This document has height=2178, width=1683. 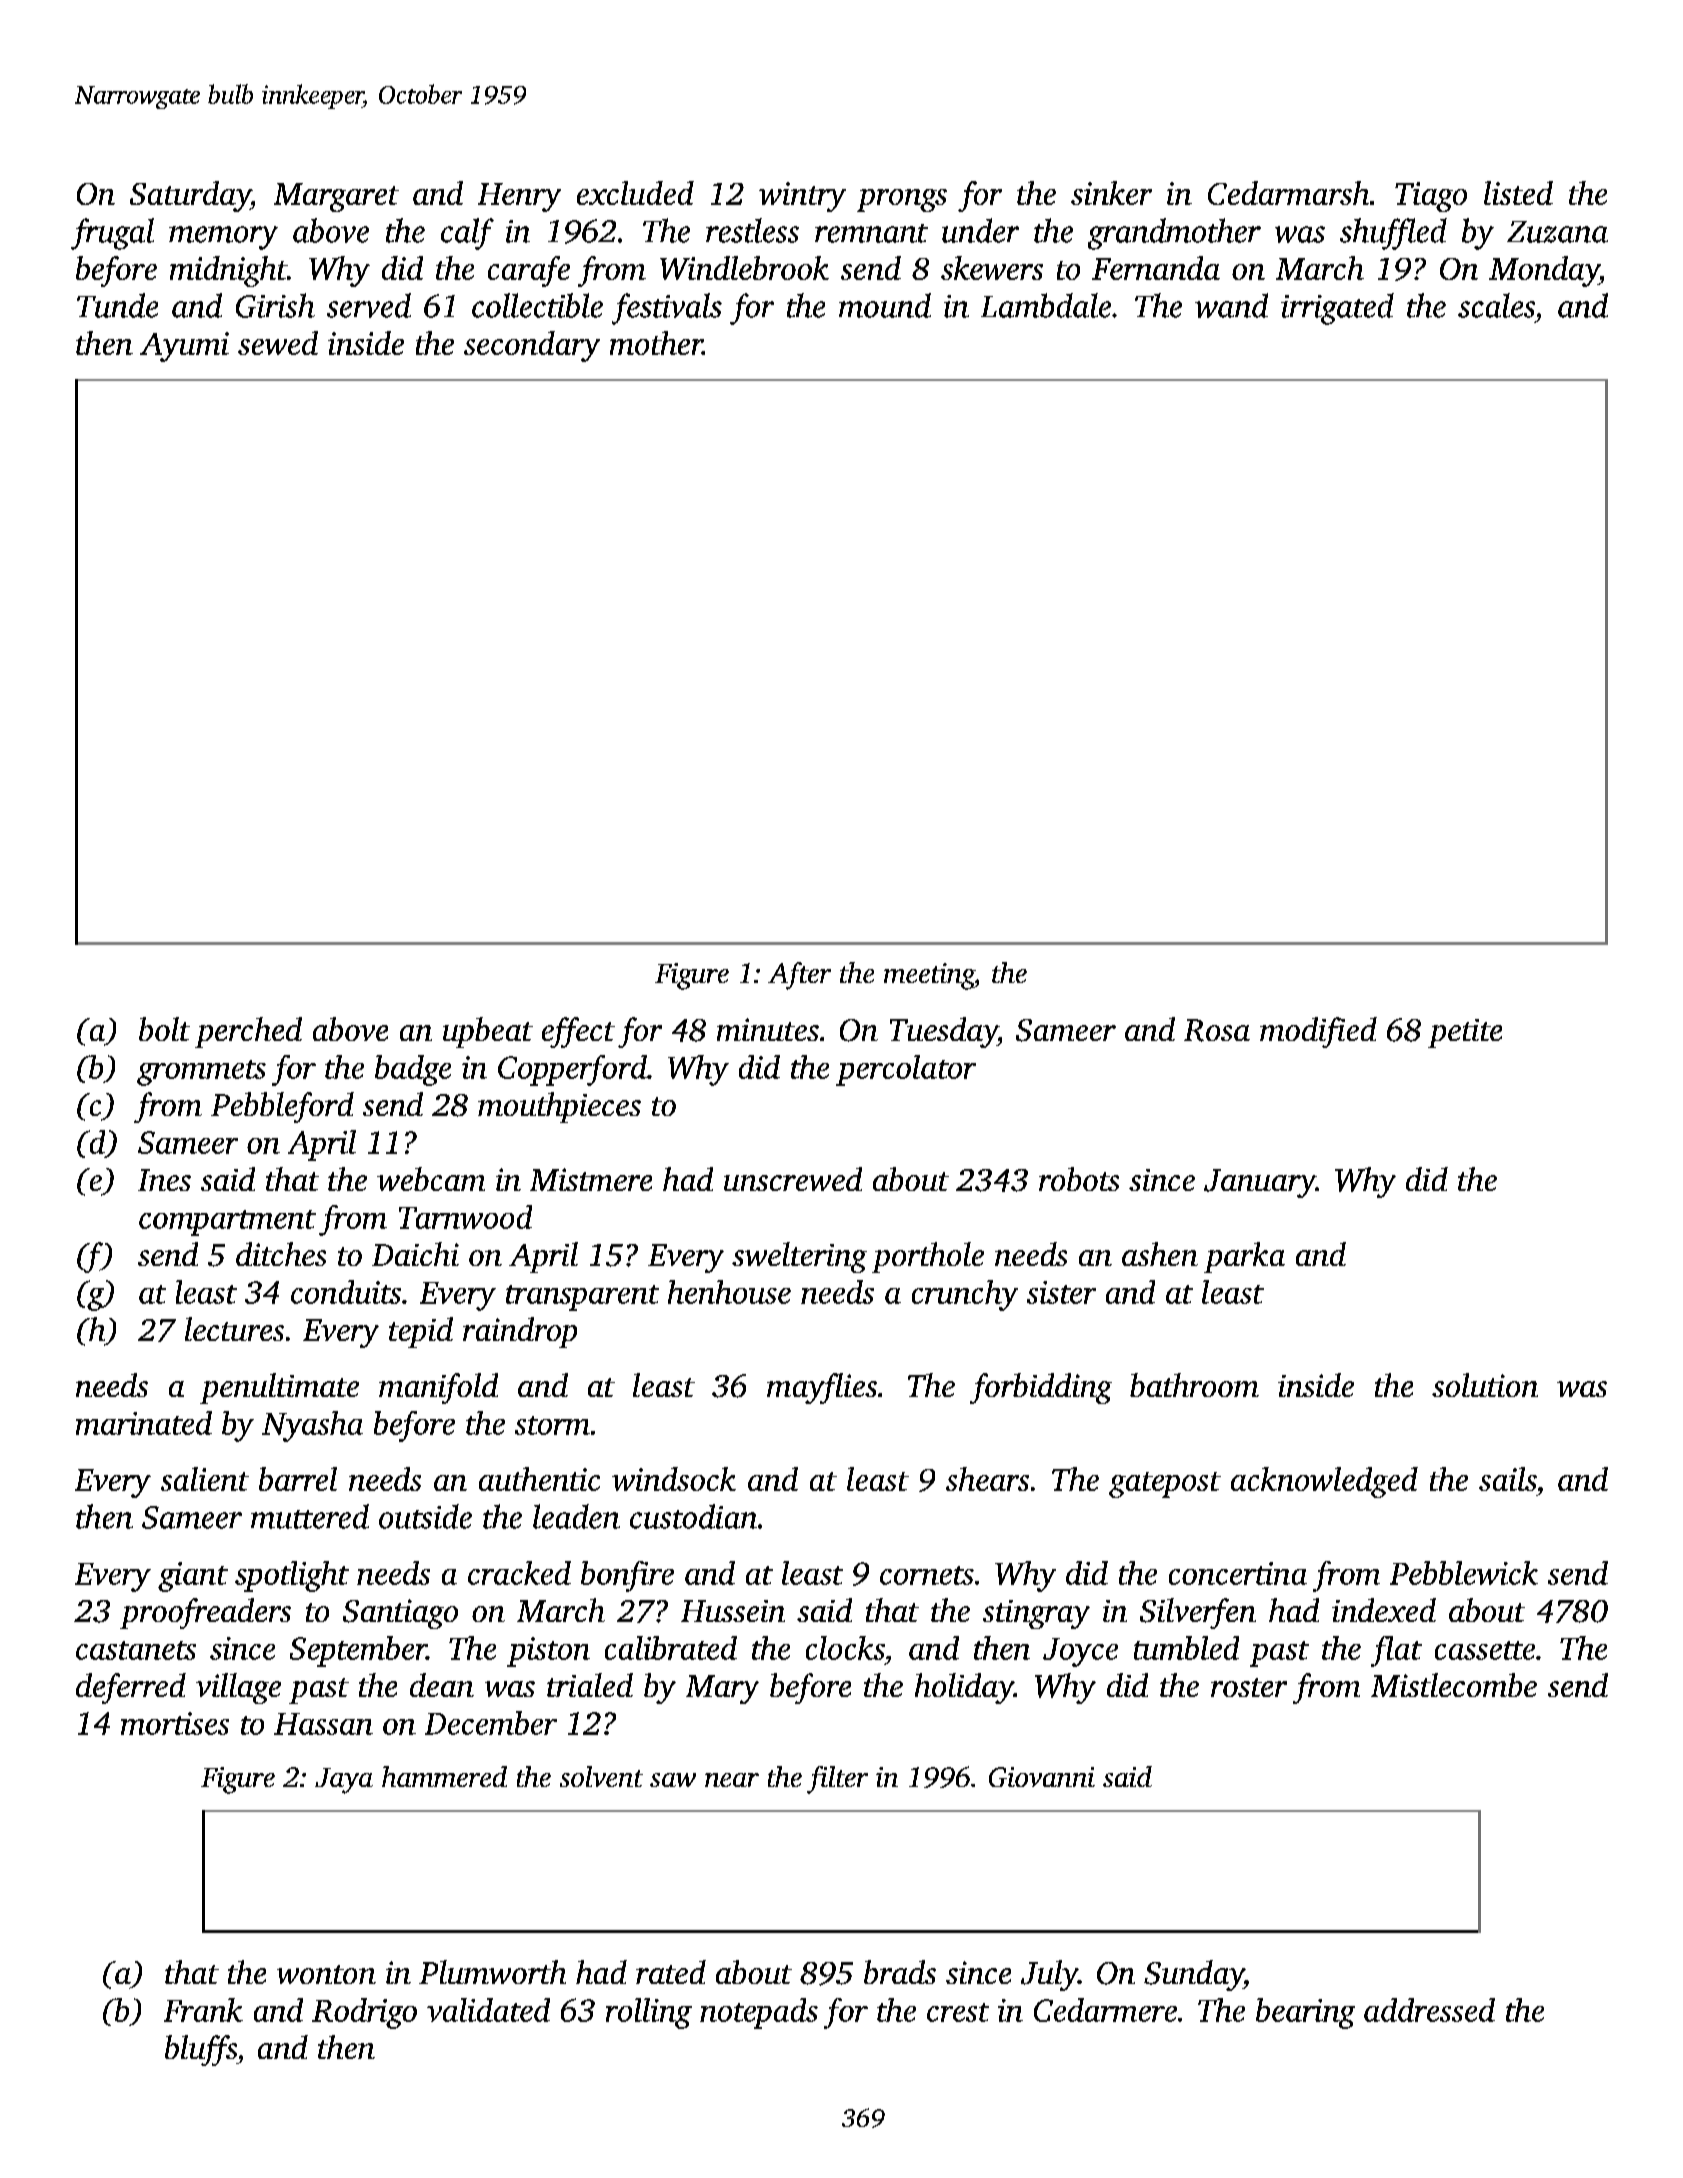 What do you see at coordinates (578, 1032) in the document?
I see `effect` at bounding box center [578, 1032].
